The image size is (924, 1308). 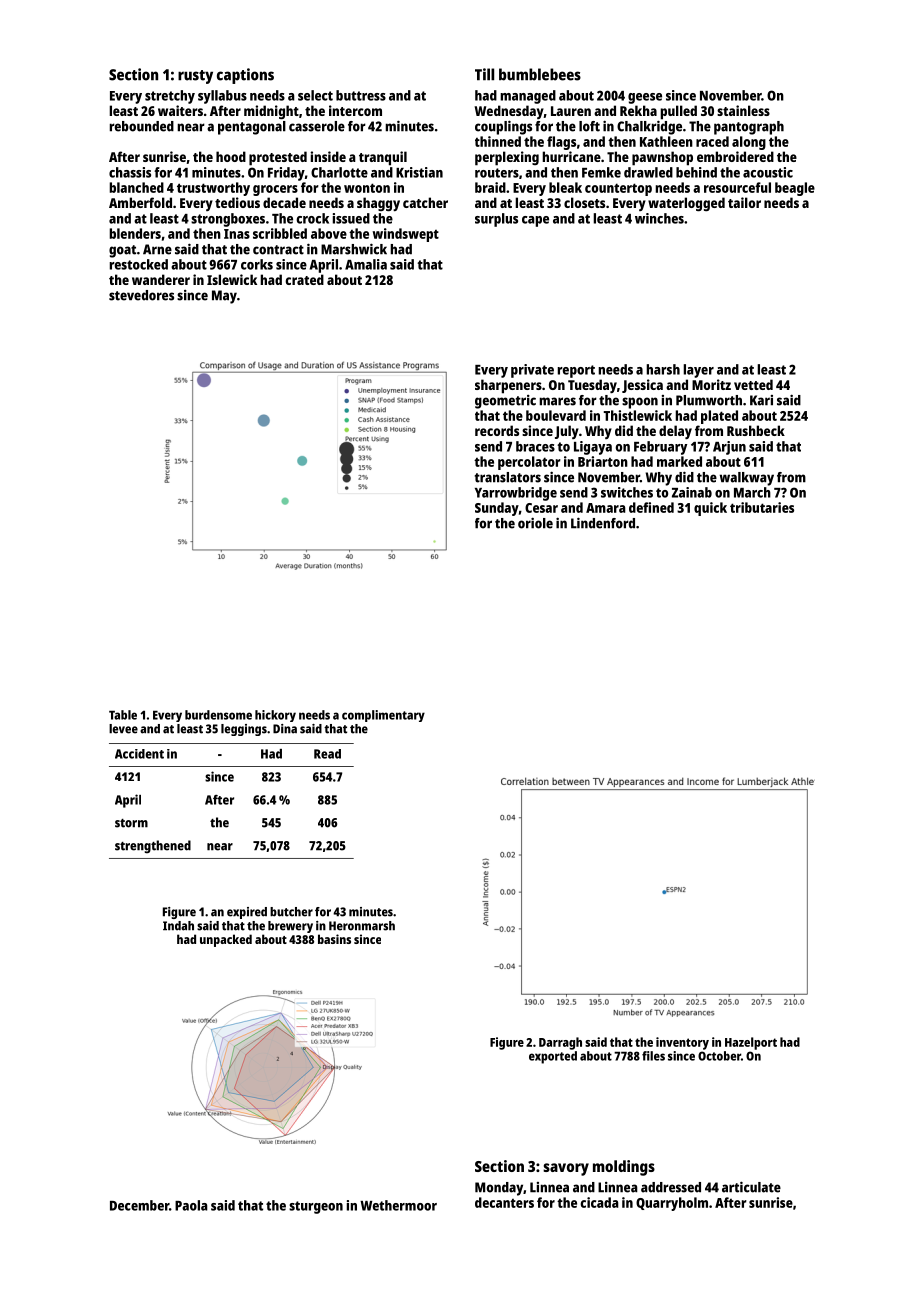 What do you see at coordinates (123, 715) in the screenshot?
I see `Table` at bounding box center [123, 715].
